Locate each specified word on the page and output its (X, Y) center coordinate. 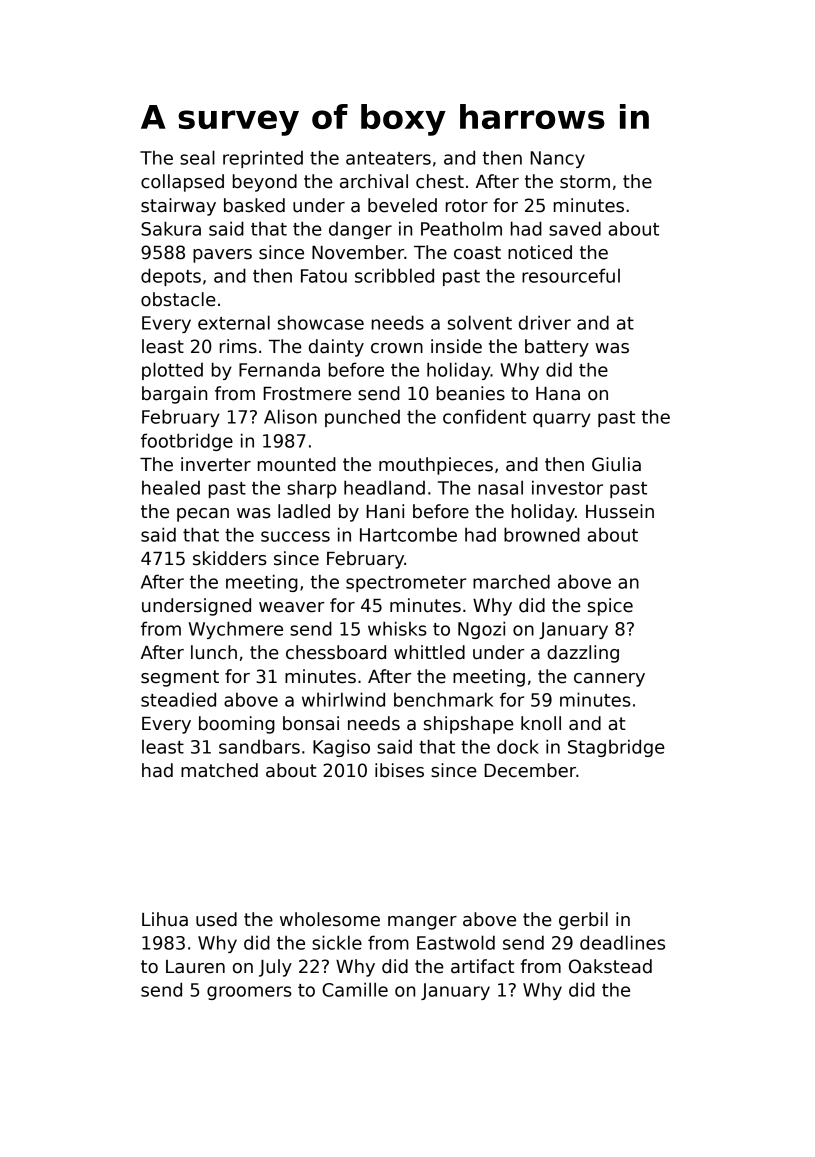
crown (397, 348)
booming (237, 725)
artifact (482, 966)
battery (557, 348)
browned (542, 534)
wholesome (330, 919)
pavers (222, 256)
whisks (397, 628)
